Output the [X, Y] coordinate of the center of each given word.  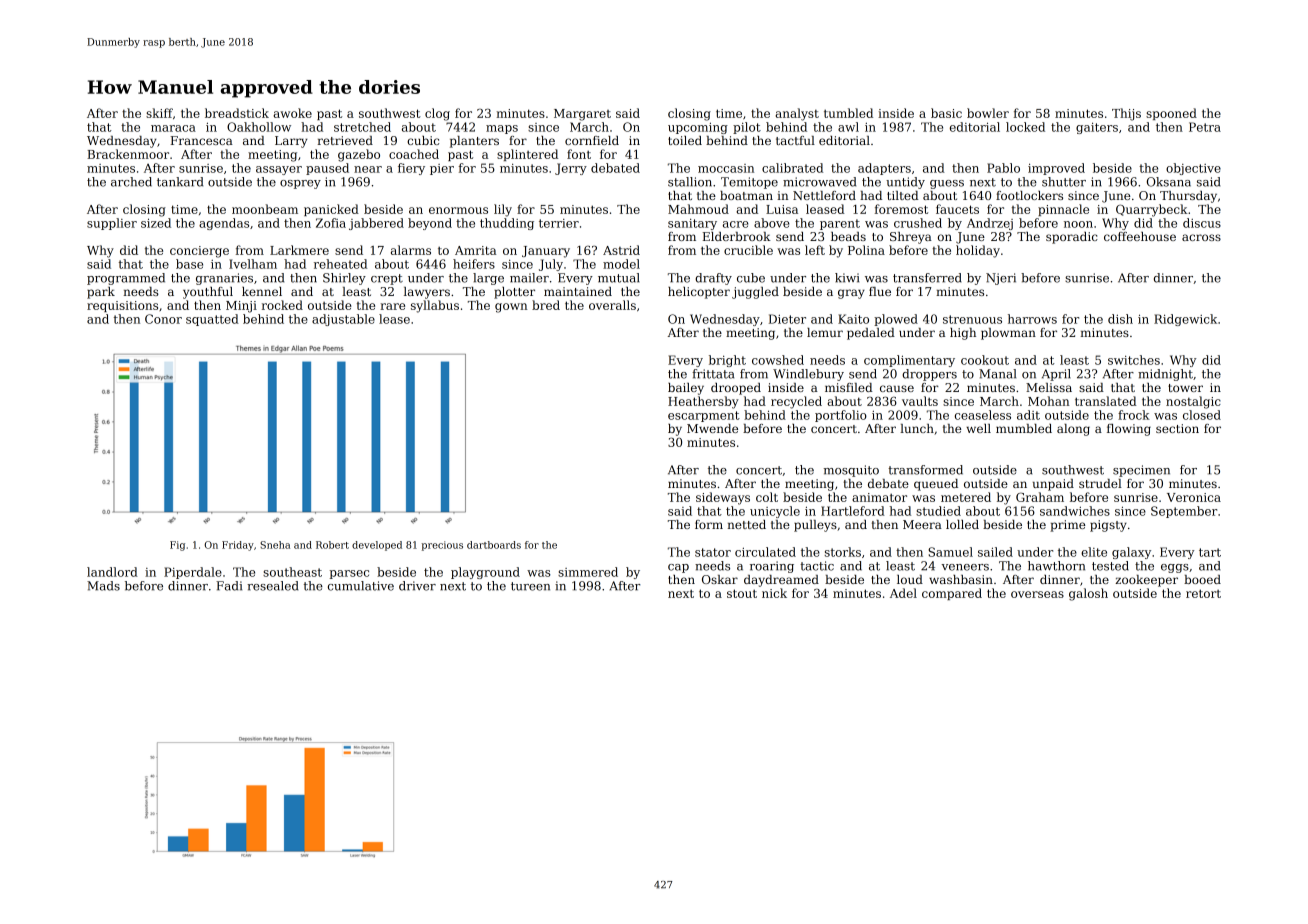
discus [1202, 223]
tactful [795, 140]
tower [1185, 388]
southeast [292, 572]
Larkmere [299, 250]
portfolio [841, 416]
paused [327, 169]
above [772, 223]
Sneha [275, 545]
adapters [884, 169]
